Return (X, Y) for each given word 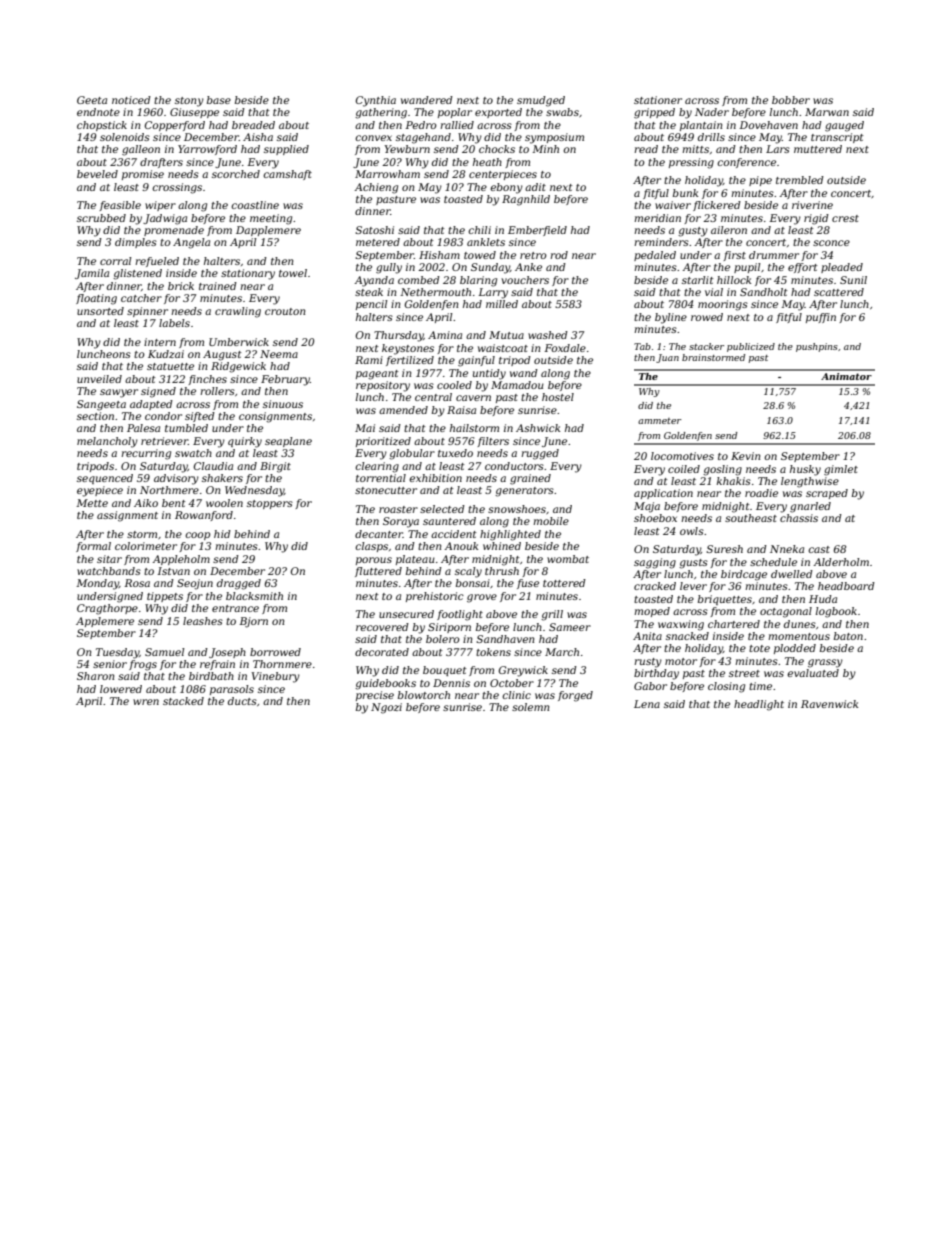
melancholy (107, 442)
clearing (377, 467)
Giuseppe (194, 113)
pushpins (817, 347)
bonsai (473, 583)
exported (498, 113)
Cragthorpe (107, 609)
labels (174, 323)
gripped (654, 113)
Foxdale (565, 348)
